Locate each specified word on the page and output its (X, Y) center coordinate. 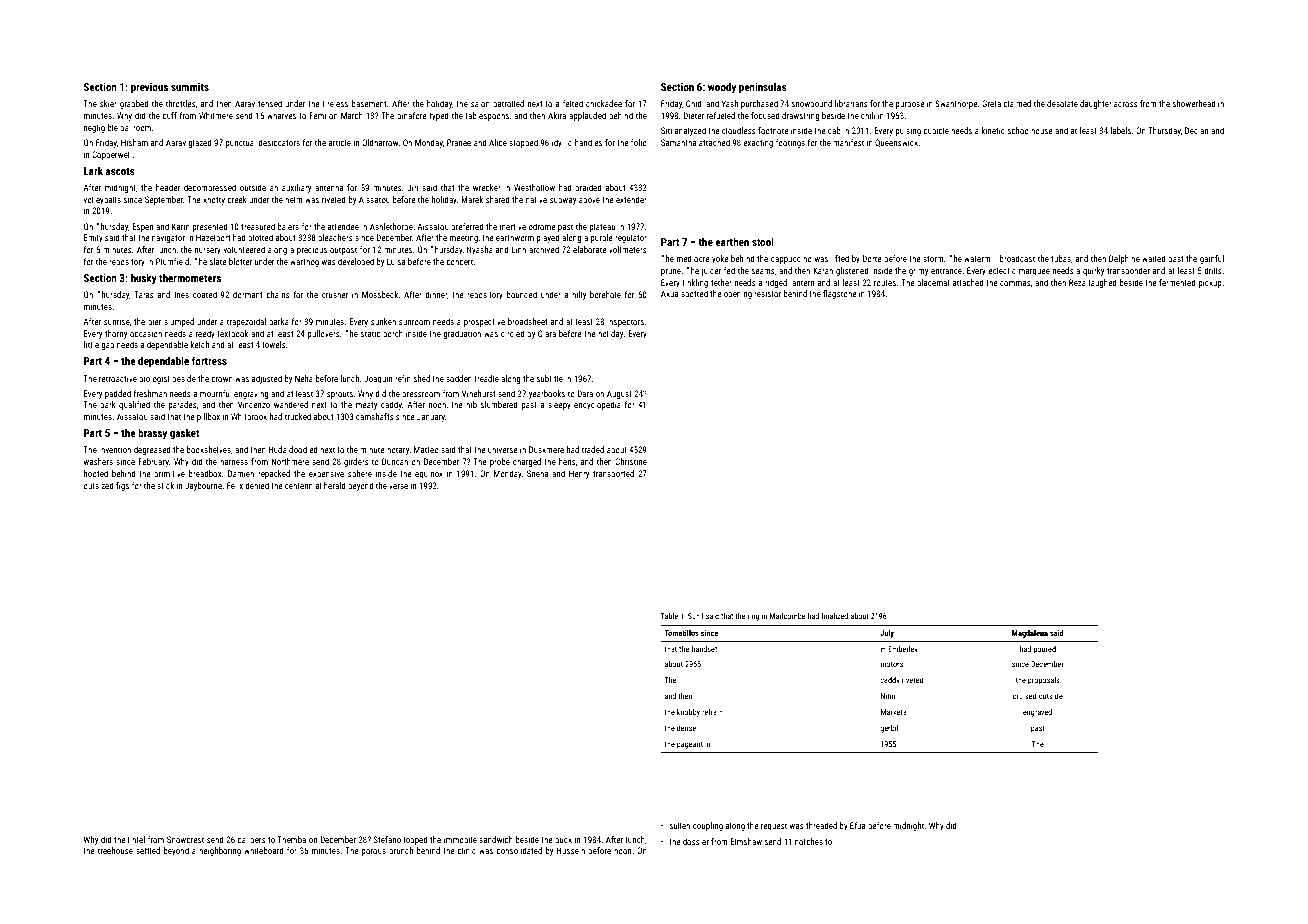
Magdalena (1030, 634)
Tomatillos (681, 633)
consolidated (519, 850)
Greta (991, 103)
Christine (631, 461)
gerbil (889, 729)
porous (374, 852)
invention (115, 449)
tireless (335, 103)
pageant (690, 745)
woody (722, 87)
